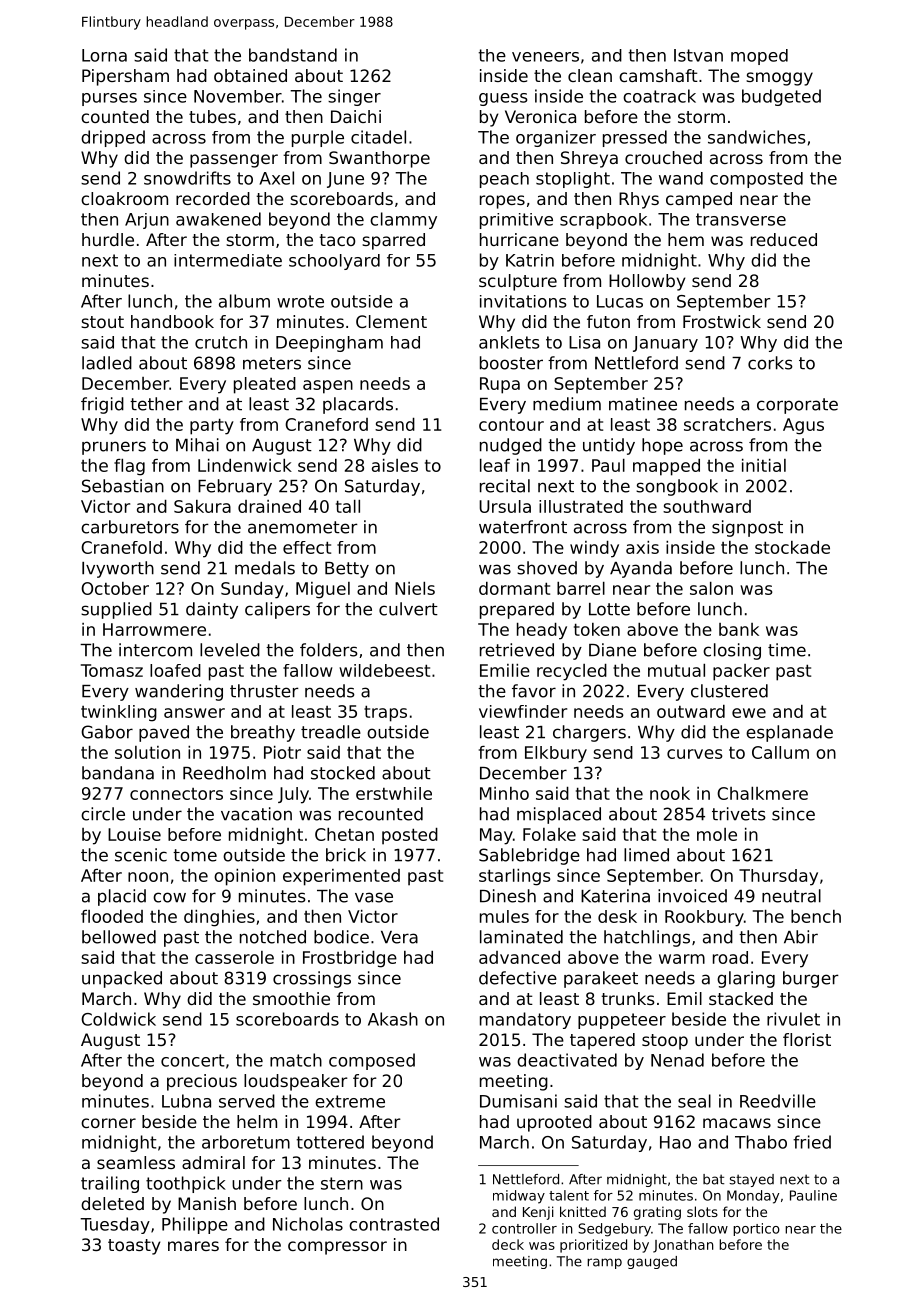 The height and width of the screenshot is (1308, 924). Describe the element at coordinates (524, 1228) in the screenshot. I see `controller` at that location.
